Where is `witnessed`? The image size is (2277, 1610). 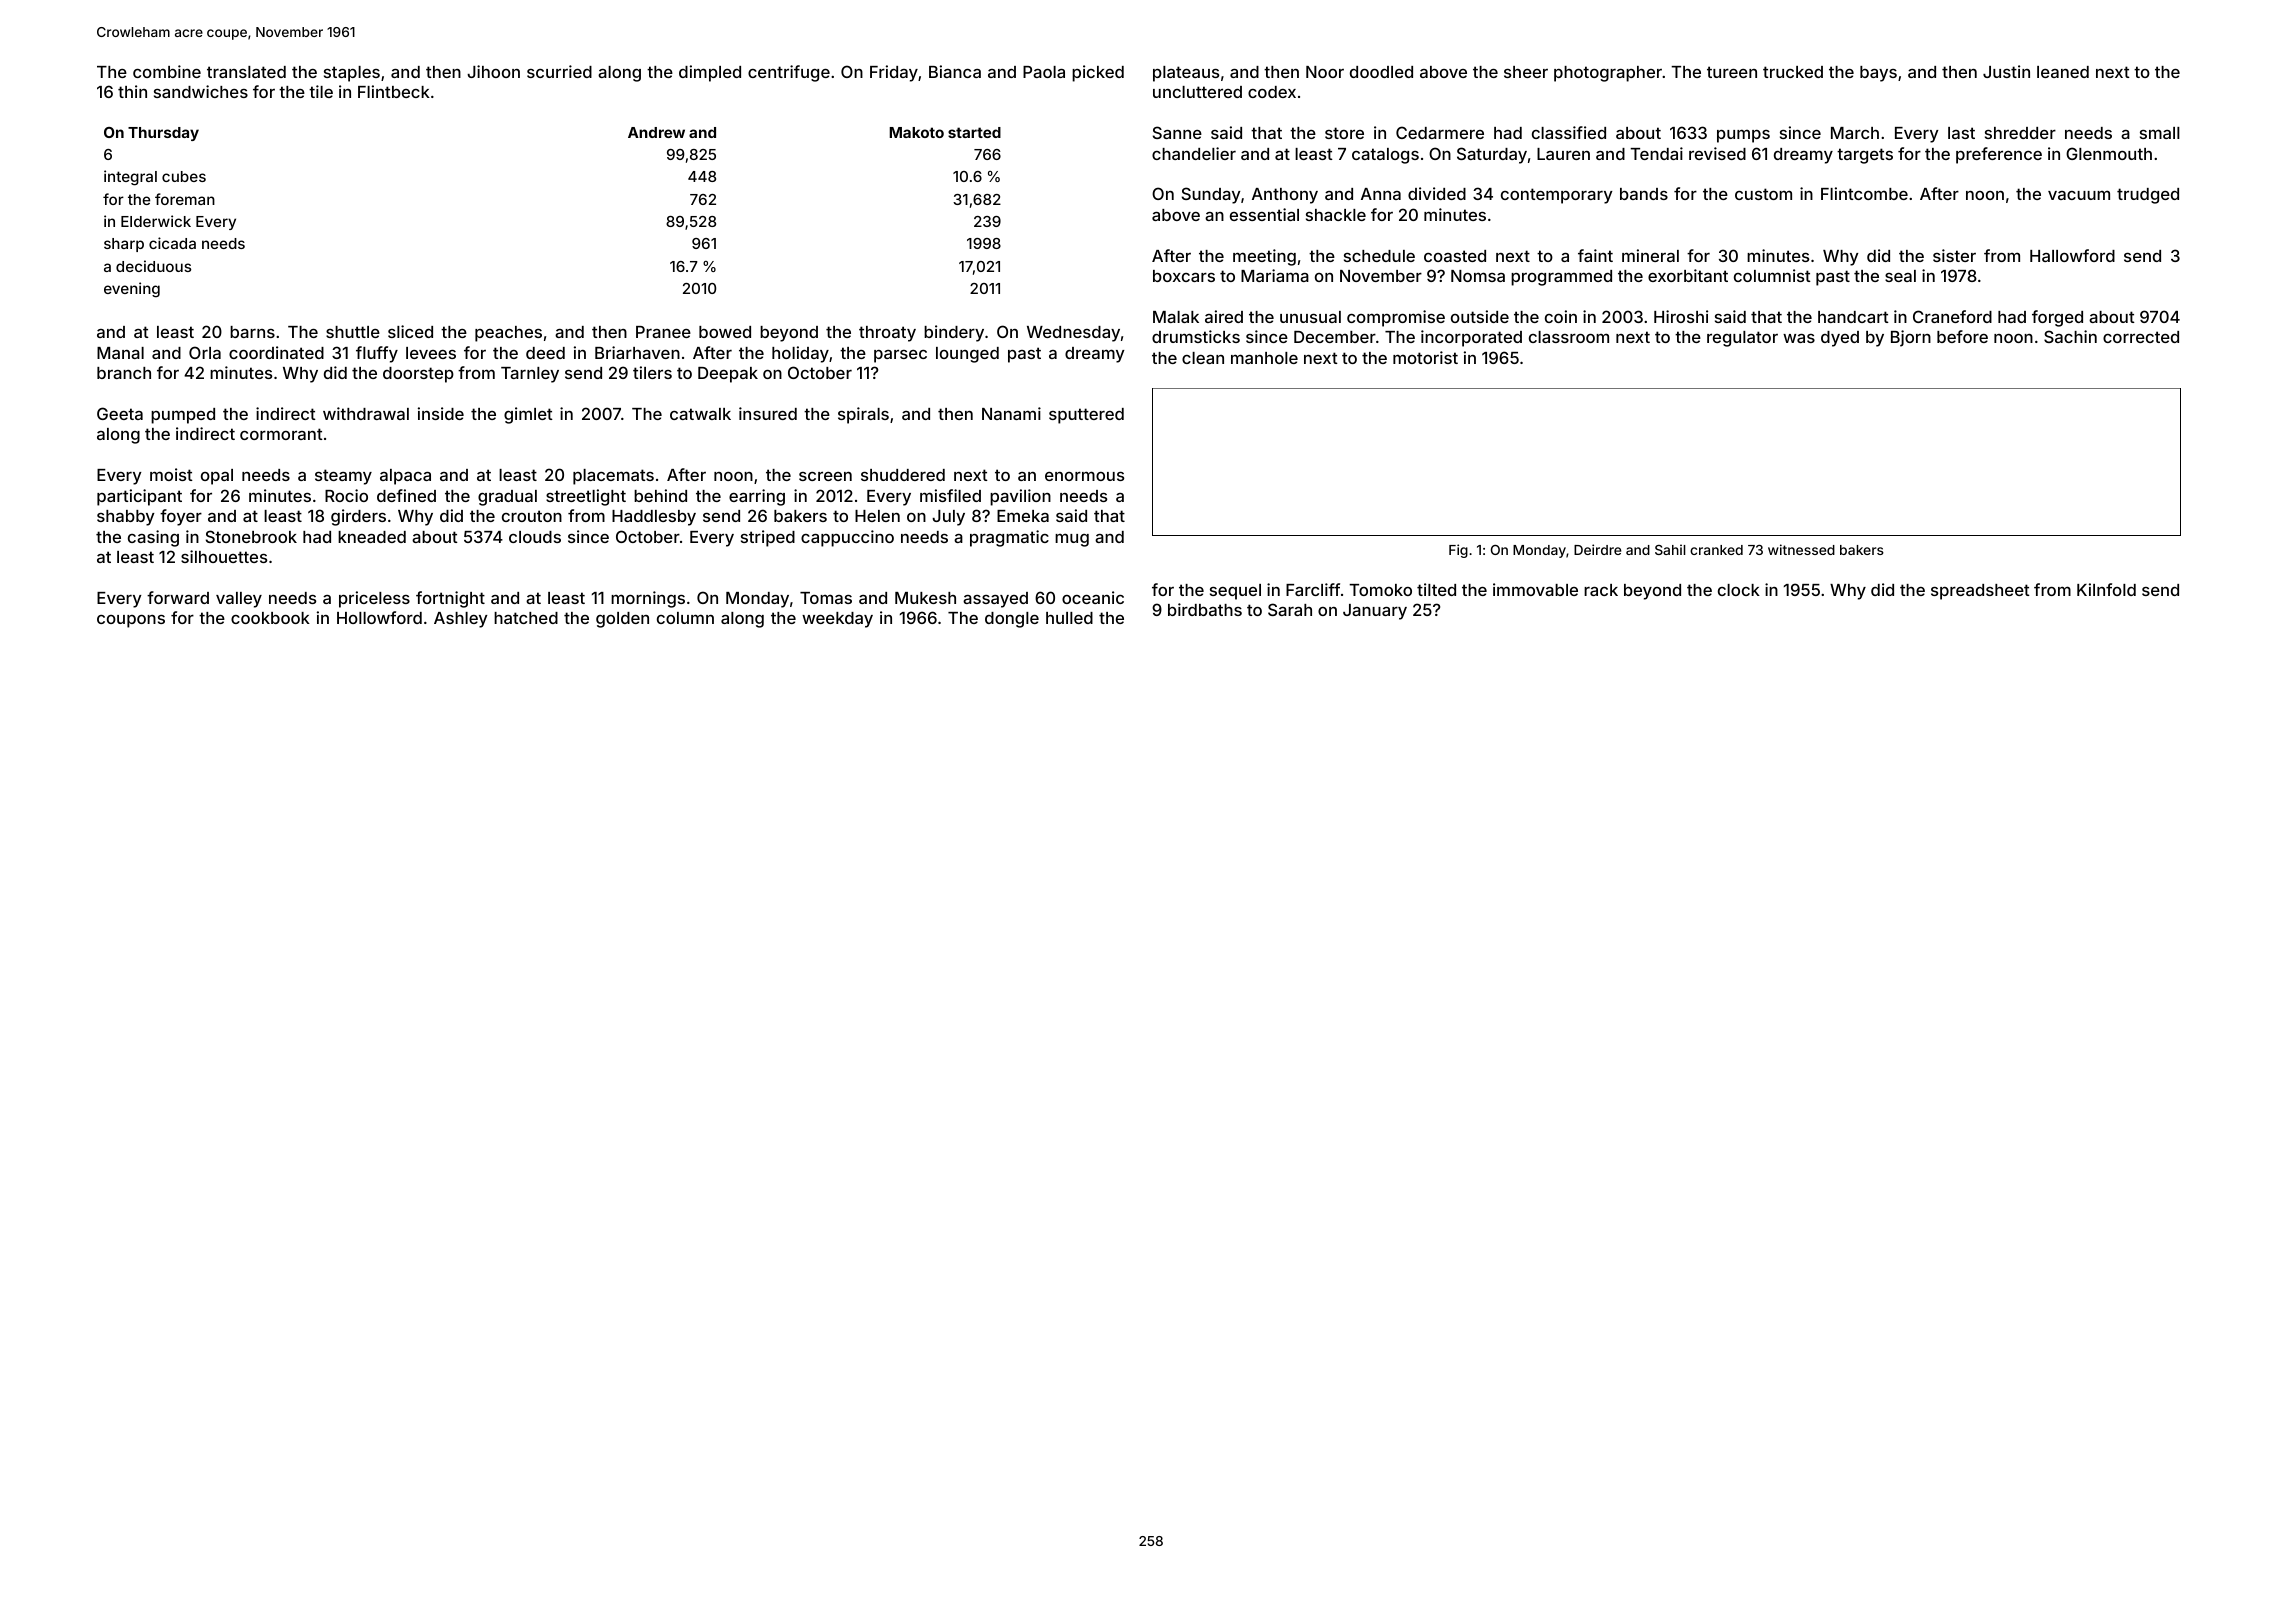 witnessed is located at coordinates (1801, 549).
